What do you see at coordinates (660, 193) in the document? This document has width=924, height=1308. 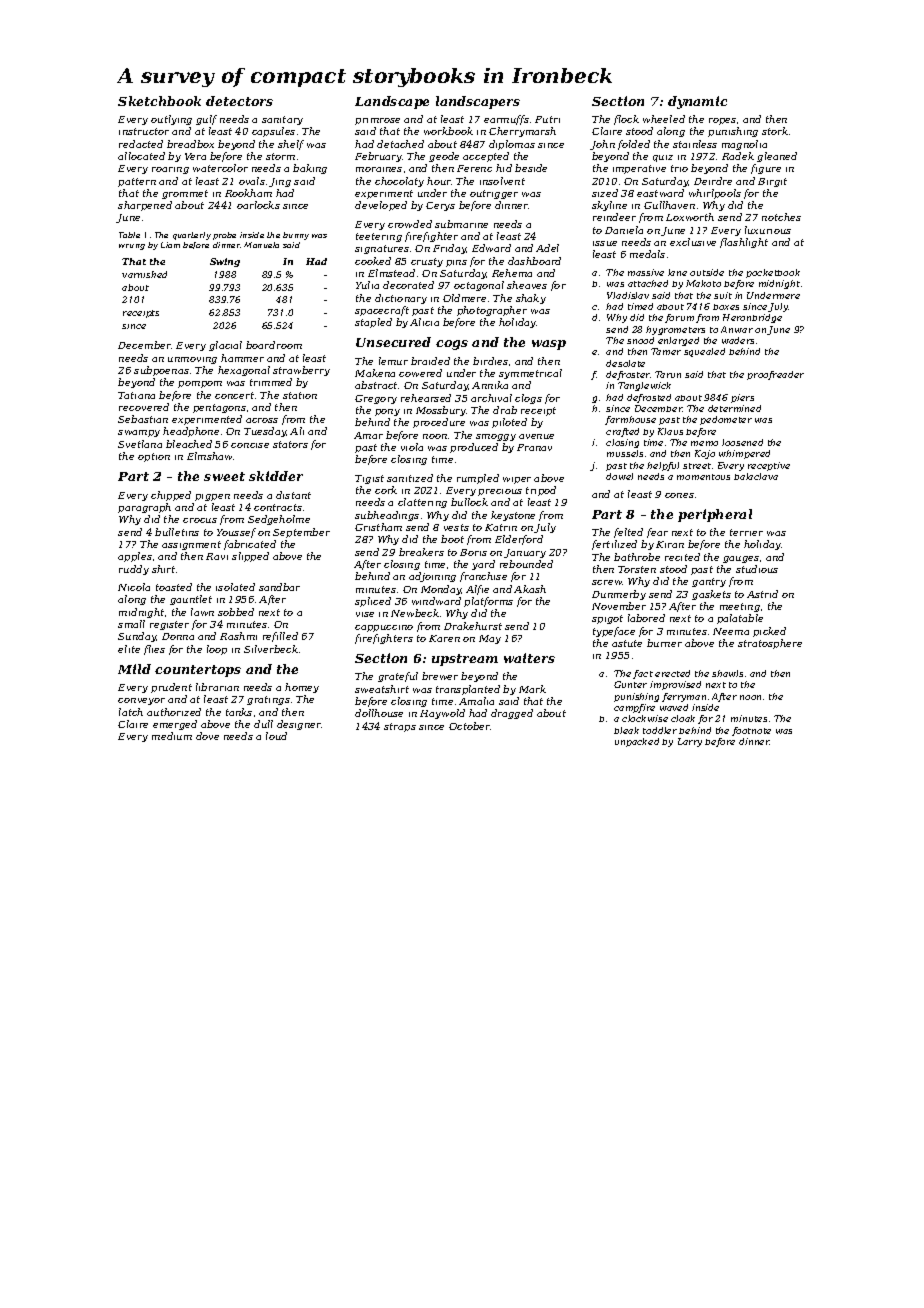 I see `eastward` at bounding box center [660, 193].
